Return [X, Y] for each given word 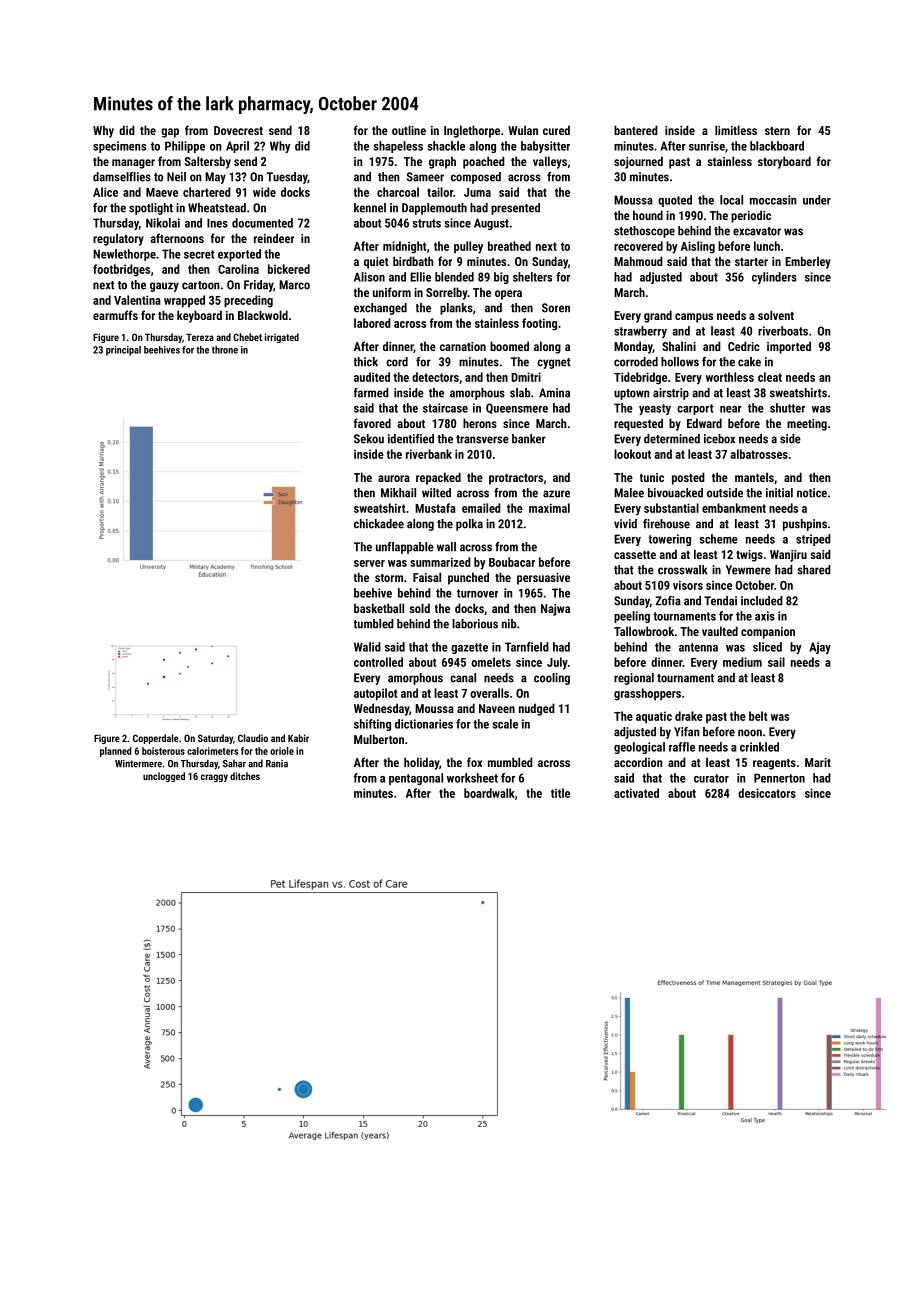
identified [411, 439]
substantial [671, 508]
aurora [394, 478]
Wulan [523, 130]
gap [170, 133]
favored [372, 423]
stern [777, 131]
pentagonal [416, 779]
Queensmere [517, 408]
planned [116, 752]
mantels [754, 477]
